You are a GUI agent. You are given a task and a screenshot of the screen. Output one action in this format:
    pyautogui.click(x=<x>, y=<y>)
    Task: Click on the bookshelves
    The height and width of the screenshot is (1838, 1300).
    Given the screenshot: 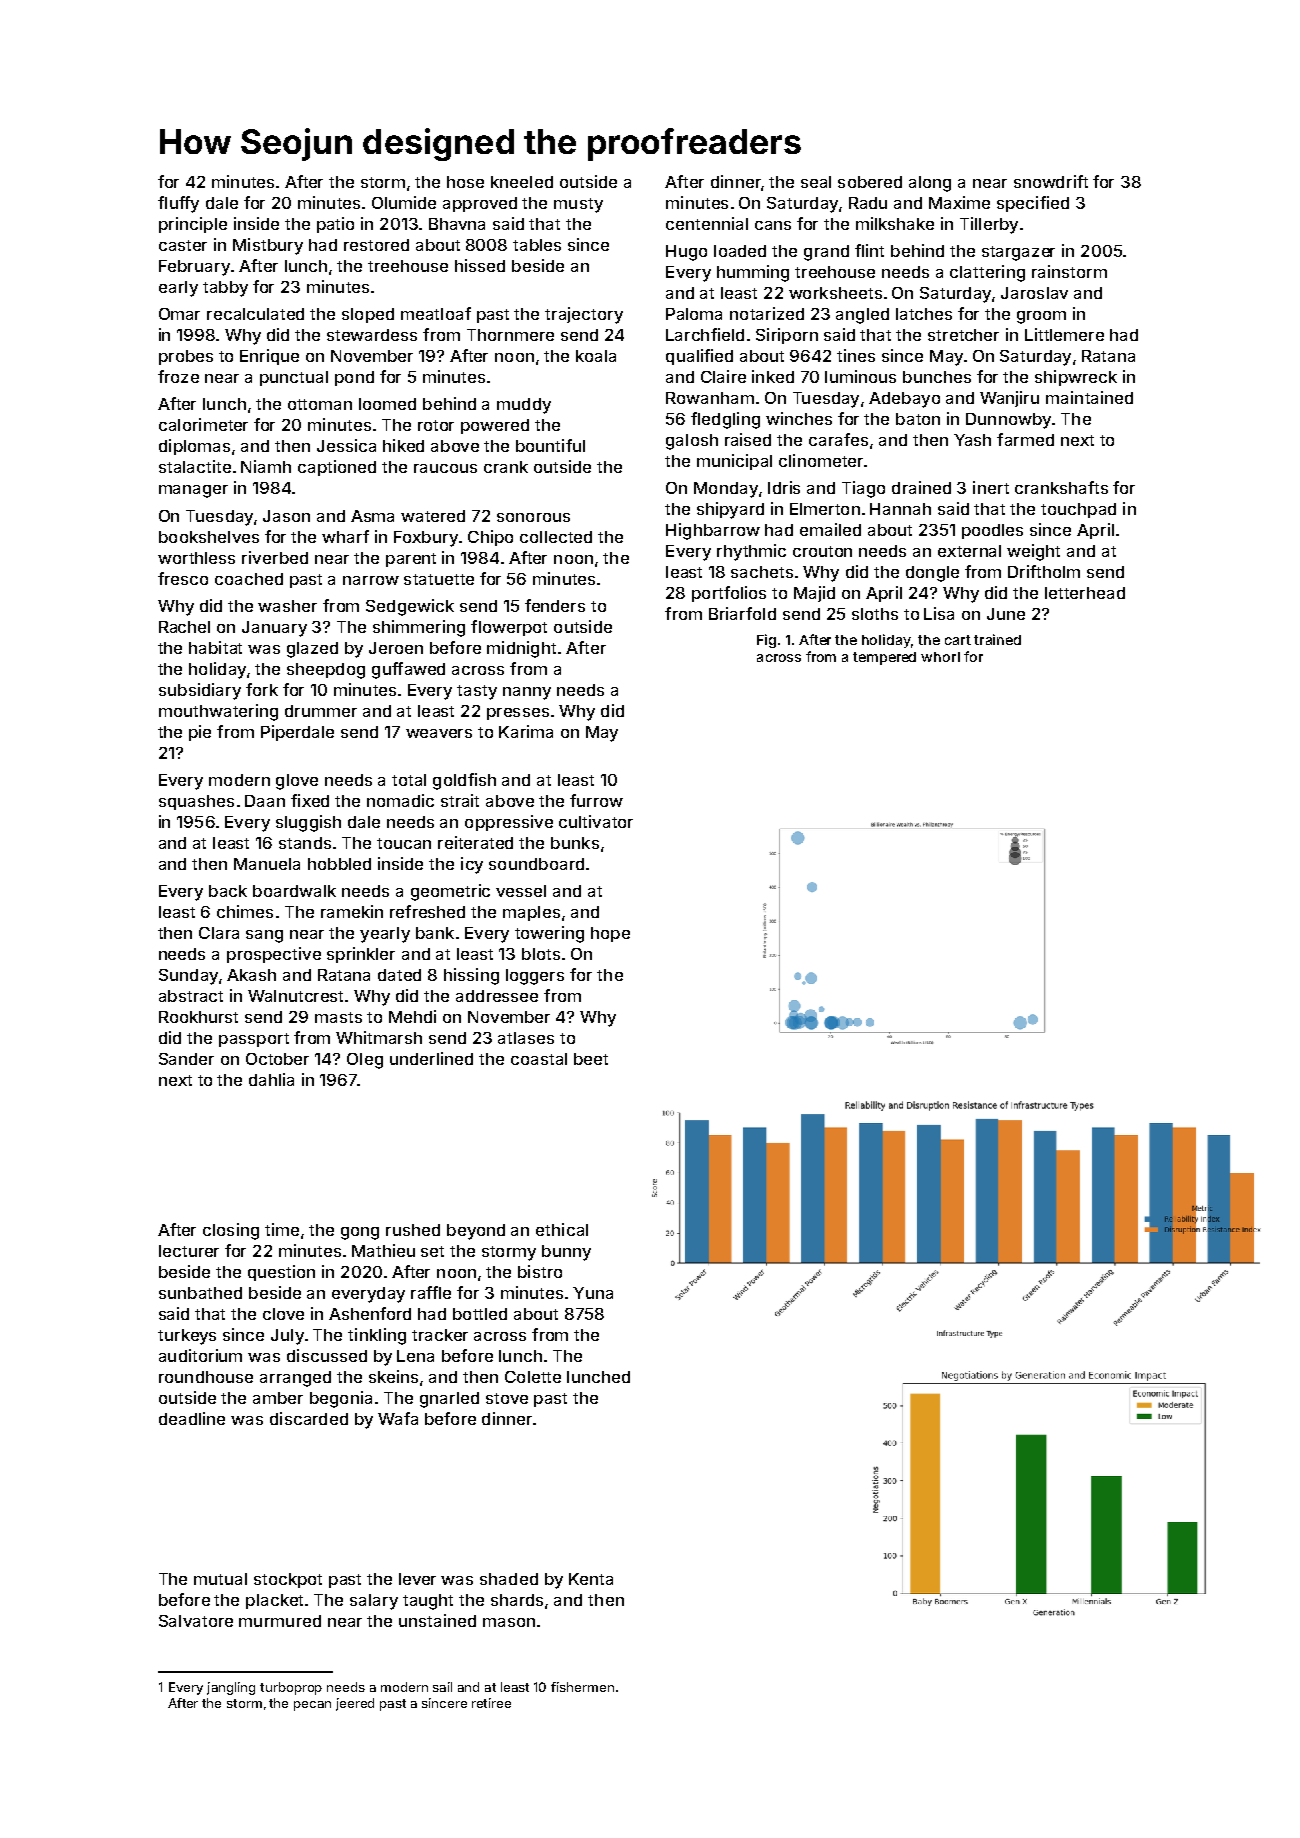 What is the action you would take?
    pyautogui.click(x=209, y=537)
